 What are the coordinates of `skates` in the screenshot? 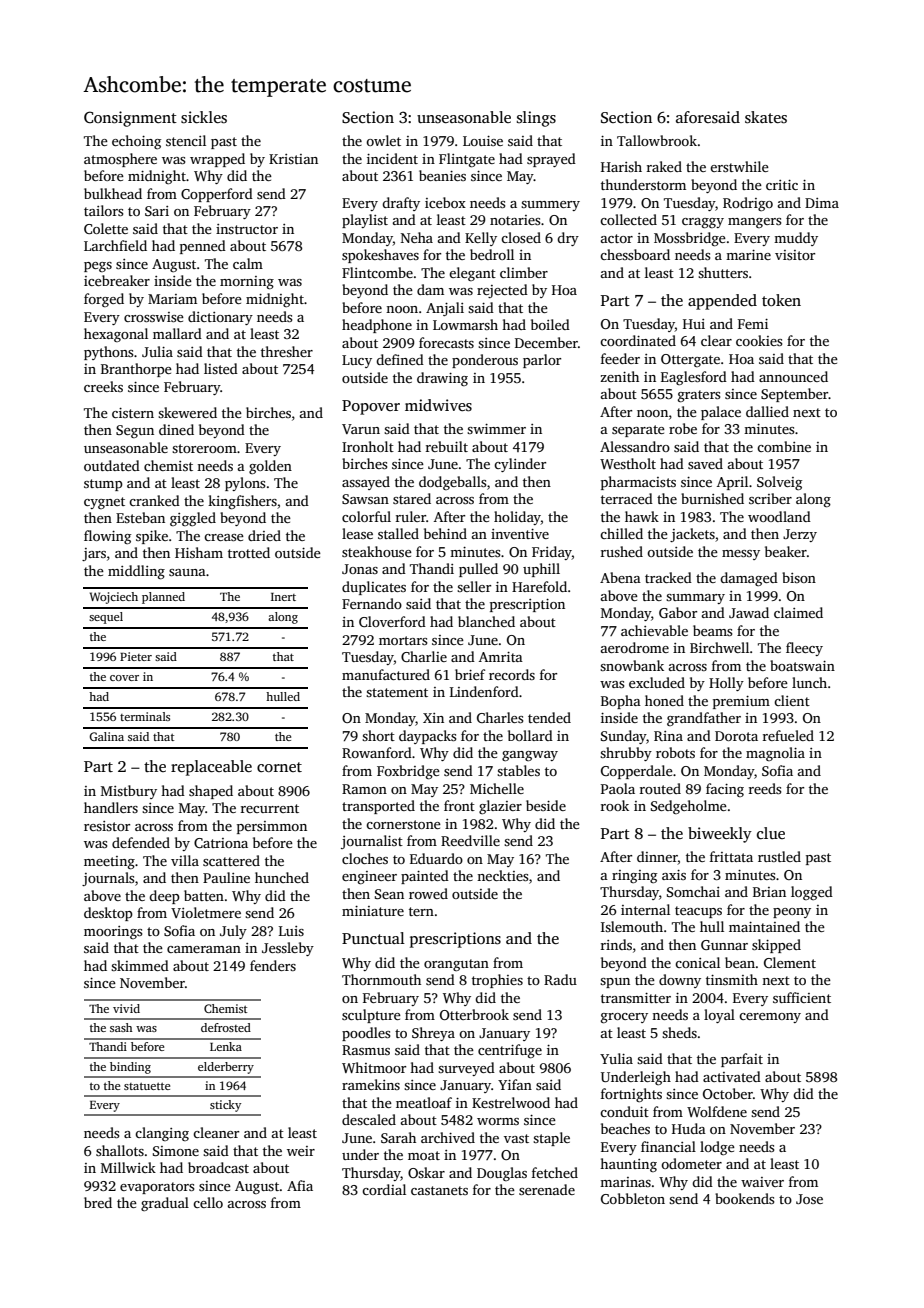 It's located at (766, 117).
